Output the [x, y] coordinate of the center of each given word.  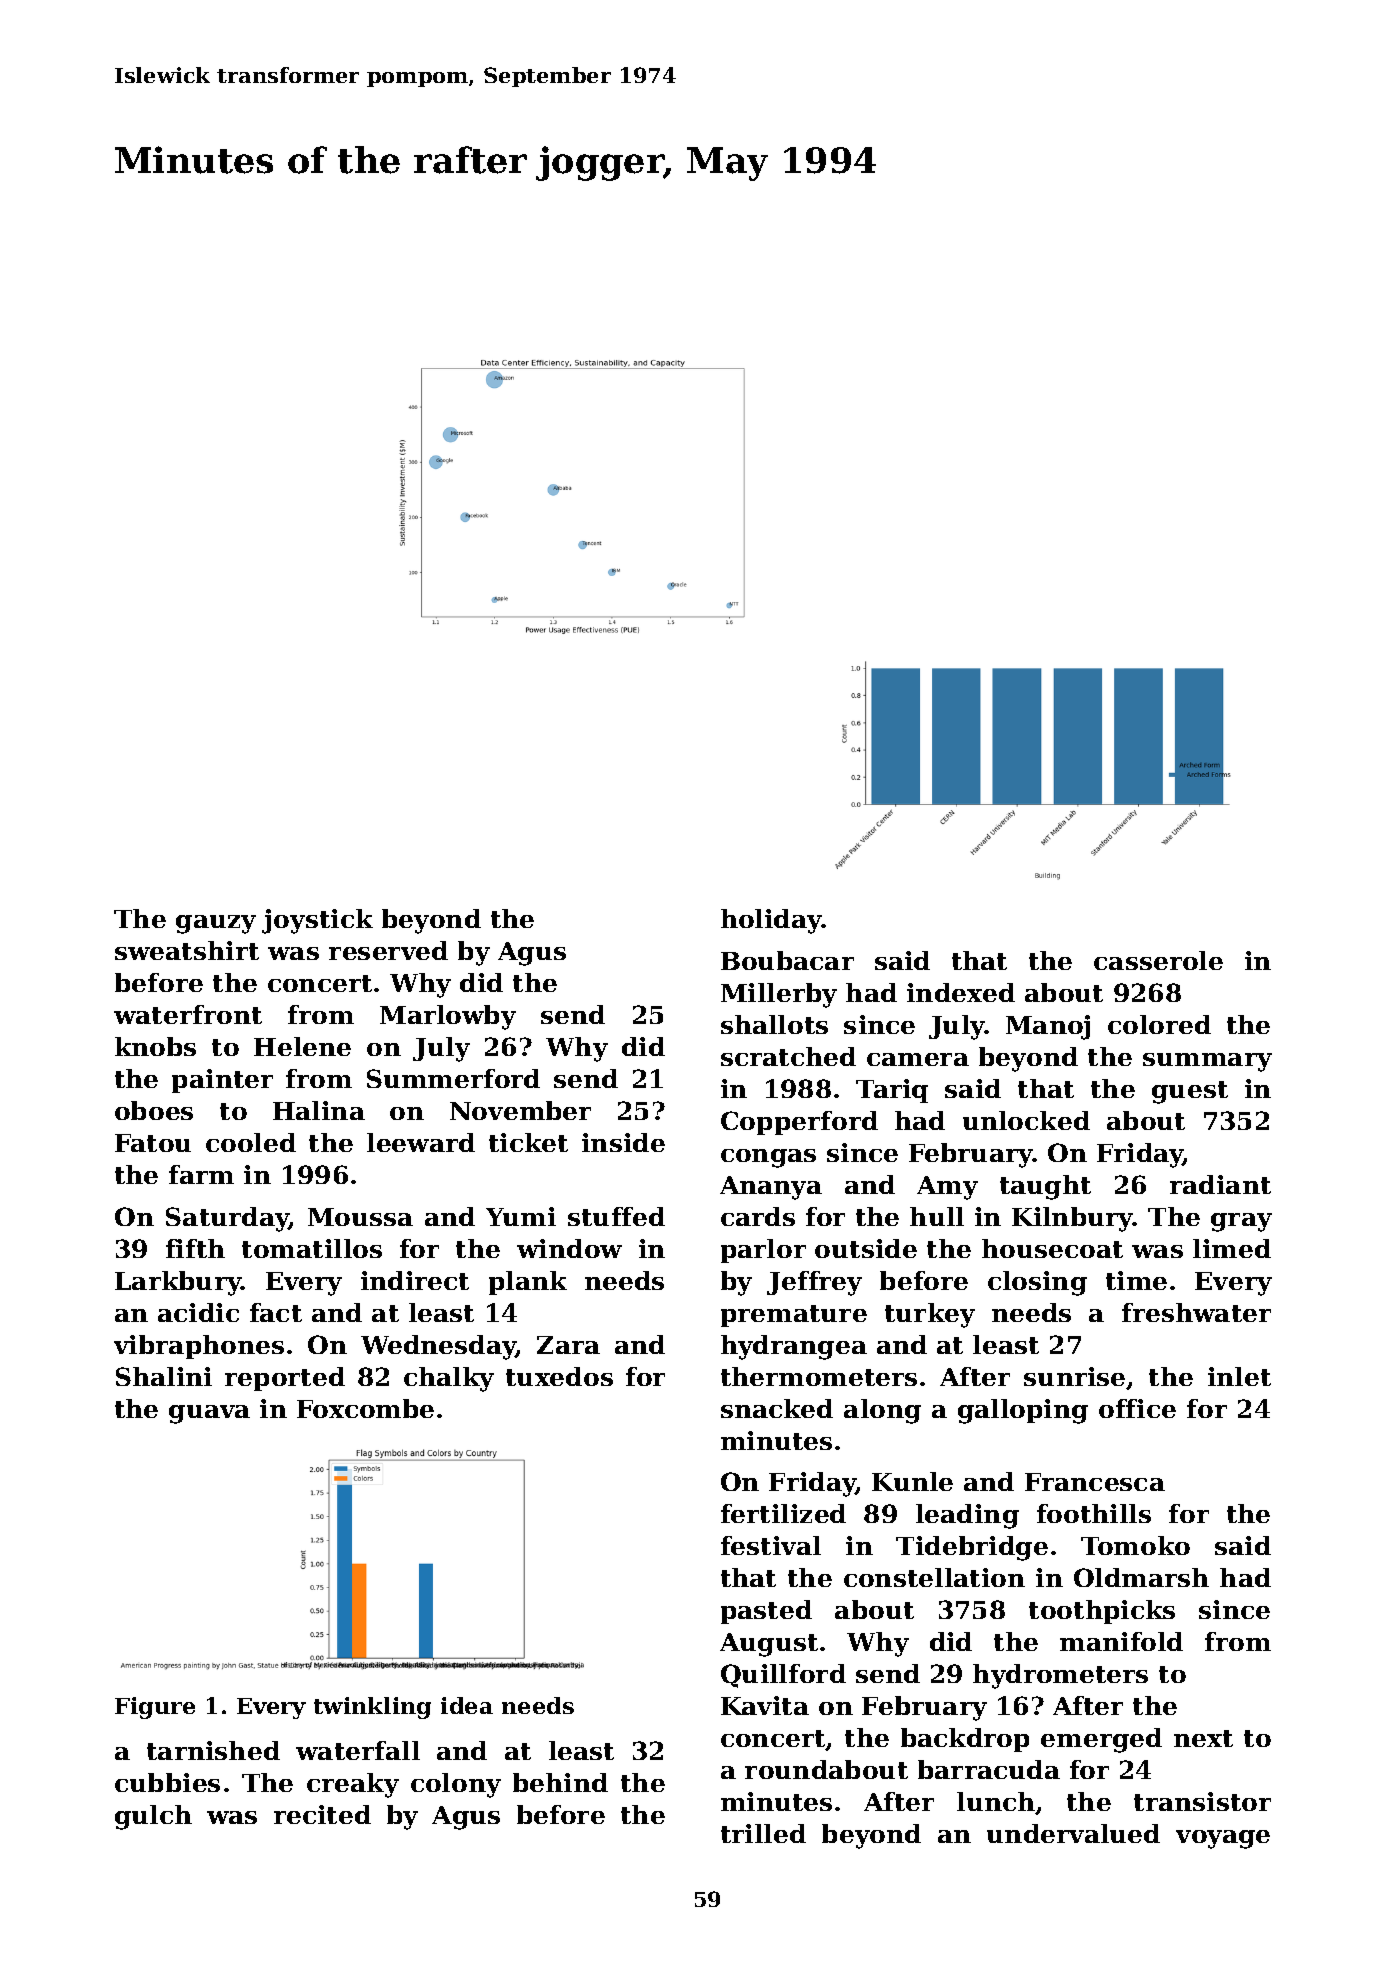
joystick [317, 921]
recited [322, 1814]
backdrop [965, 1740]
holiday [771, 921]
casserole [1158, 960]
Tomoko [1135, 1545]
